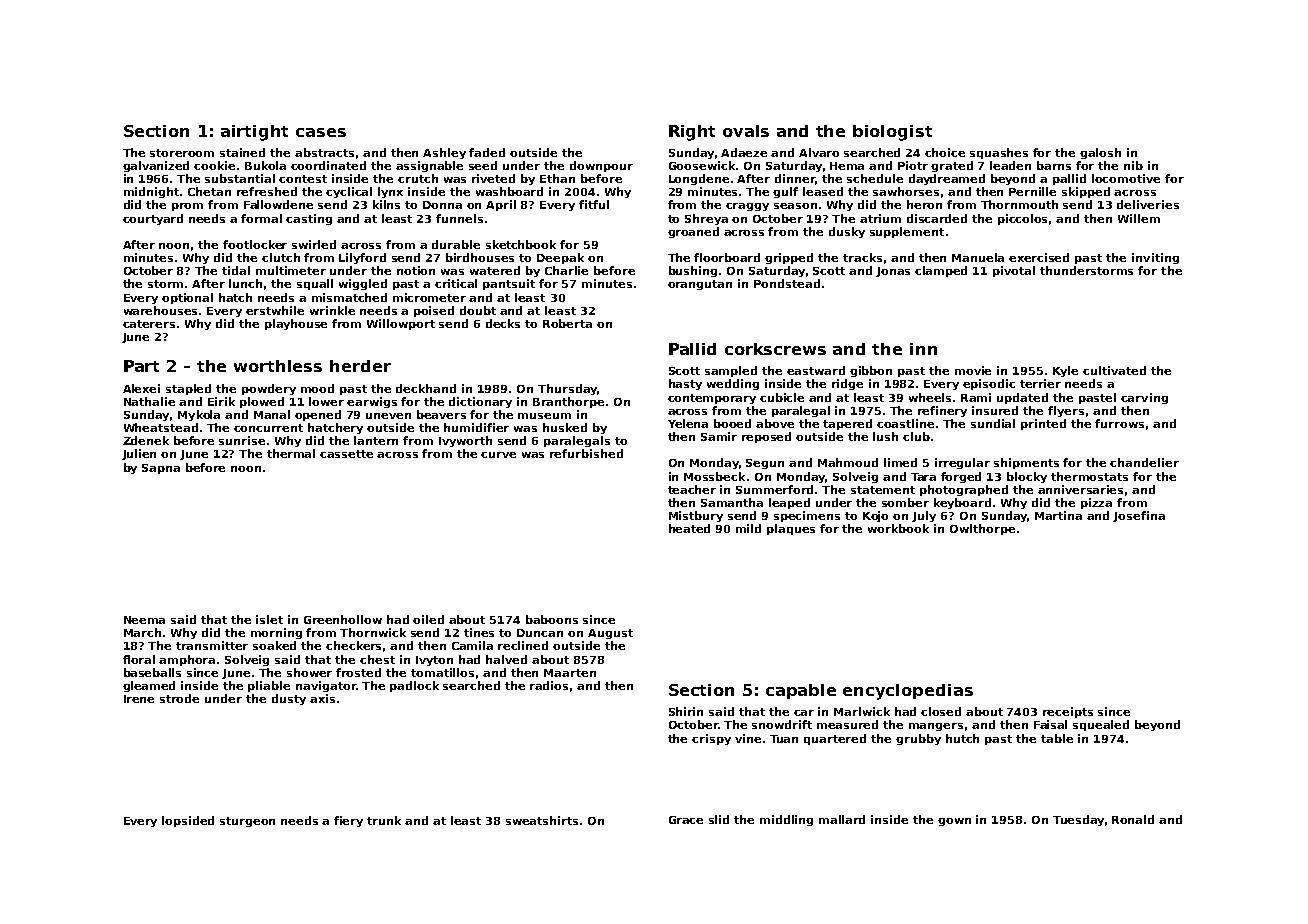 The width and height of the document is (1308, 924). I want to click on gripped, so click(789, 258).
